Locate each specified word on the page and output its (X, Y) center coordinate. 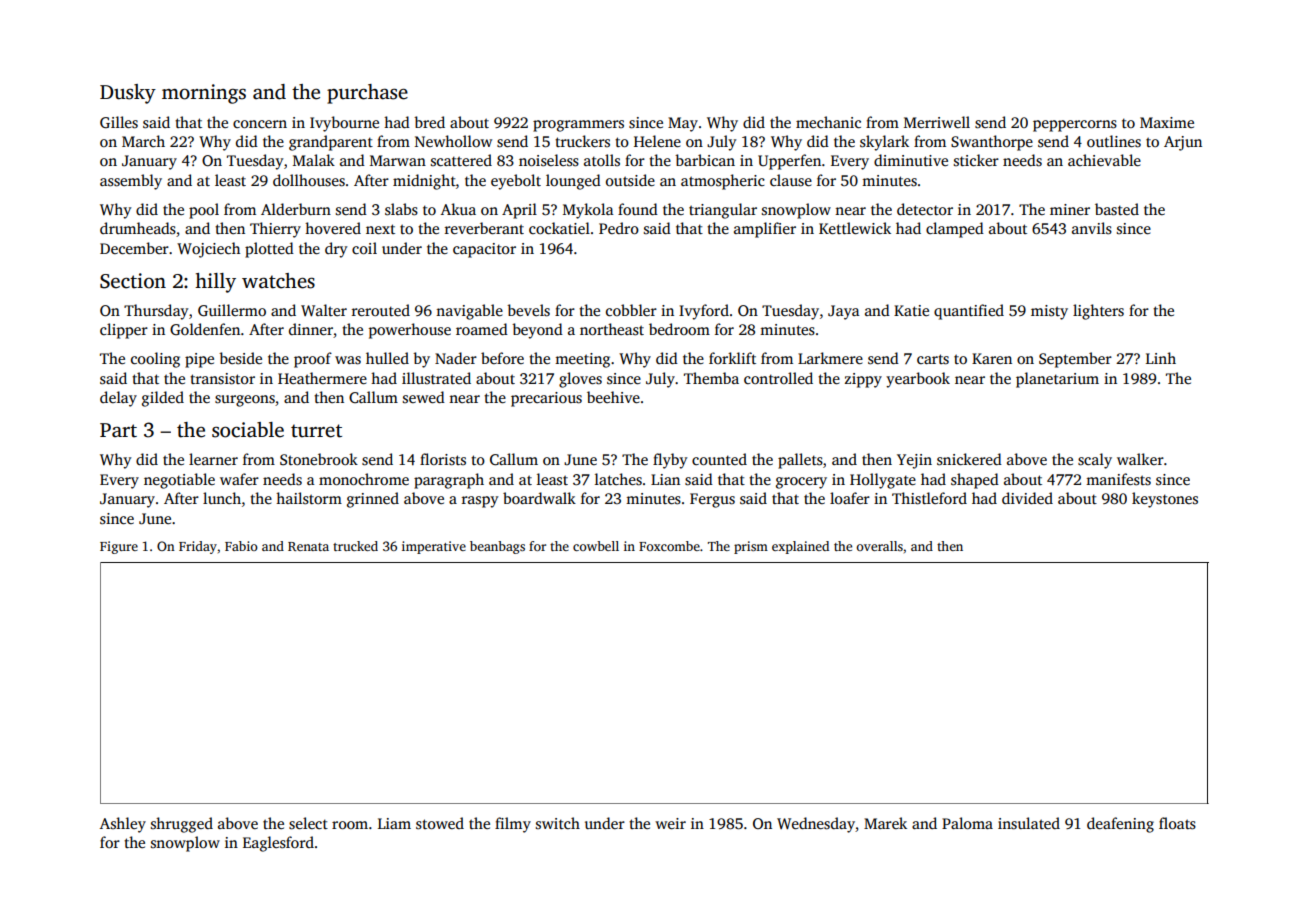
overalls (879, 546)
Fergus (712, 500)
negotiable (179, 481)
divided (1027, 498)
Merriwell (937, 122)
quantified (969, 312)
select (308, 823)
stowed (440, 823)
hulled (387, 358)
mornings (204, 94)
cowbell (596, 546)
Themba (711, 378)
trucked (355, 546)
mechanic (828, 122)
